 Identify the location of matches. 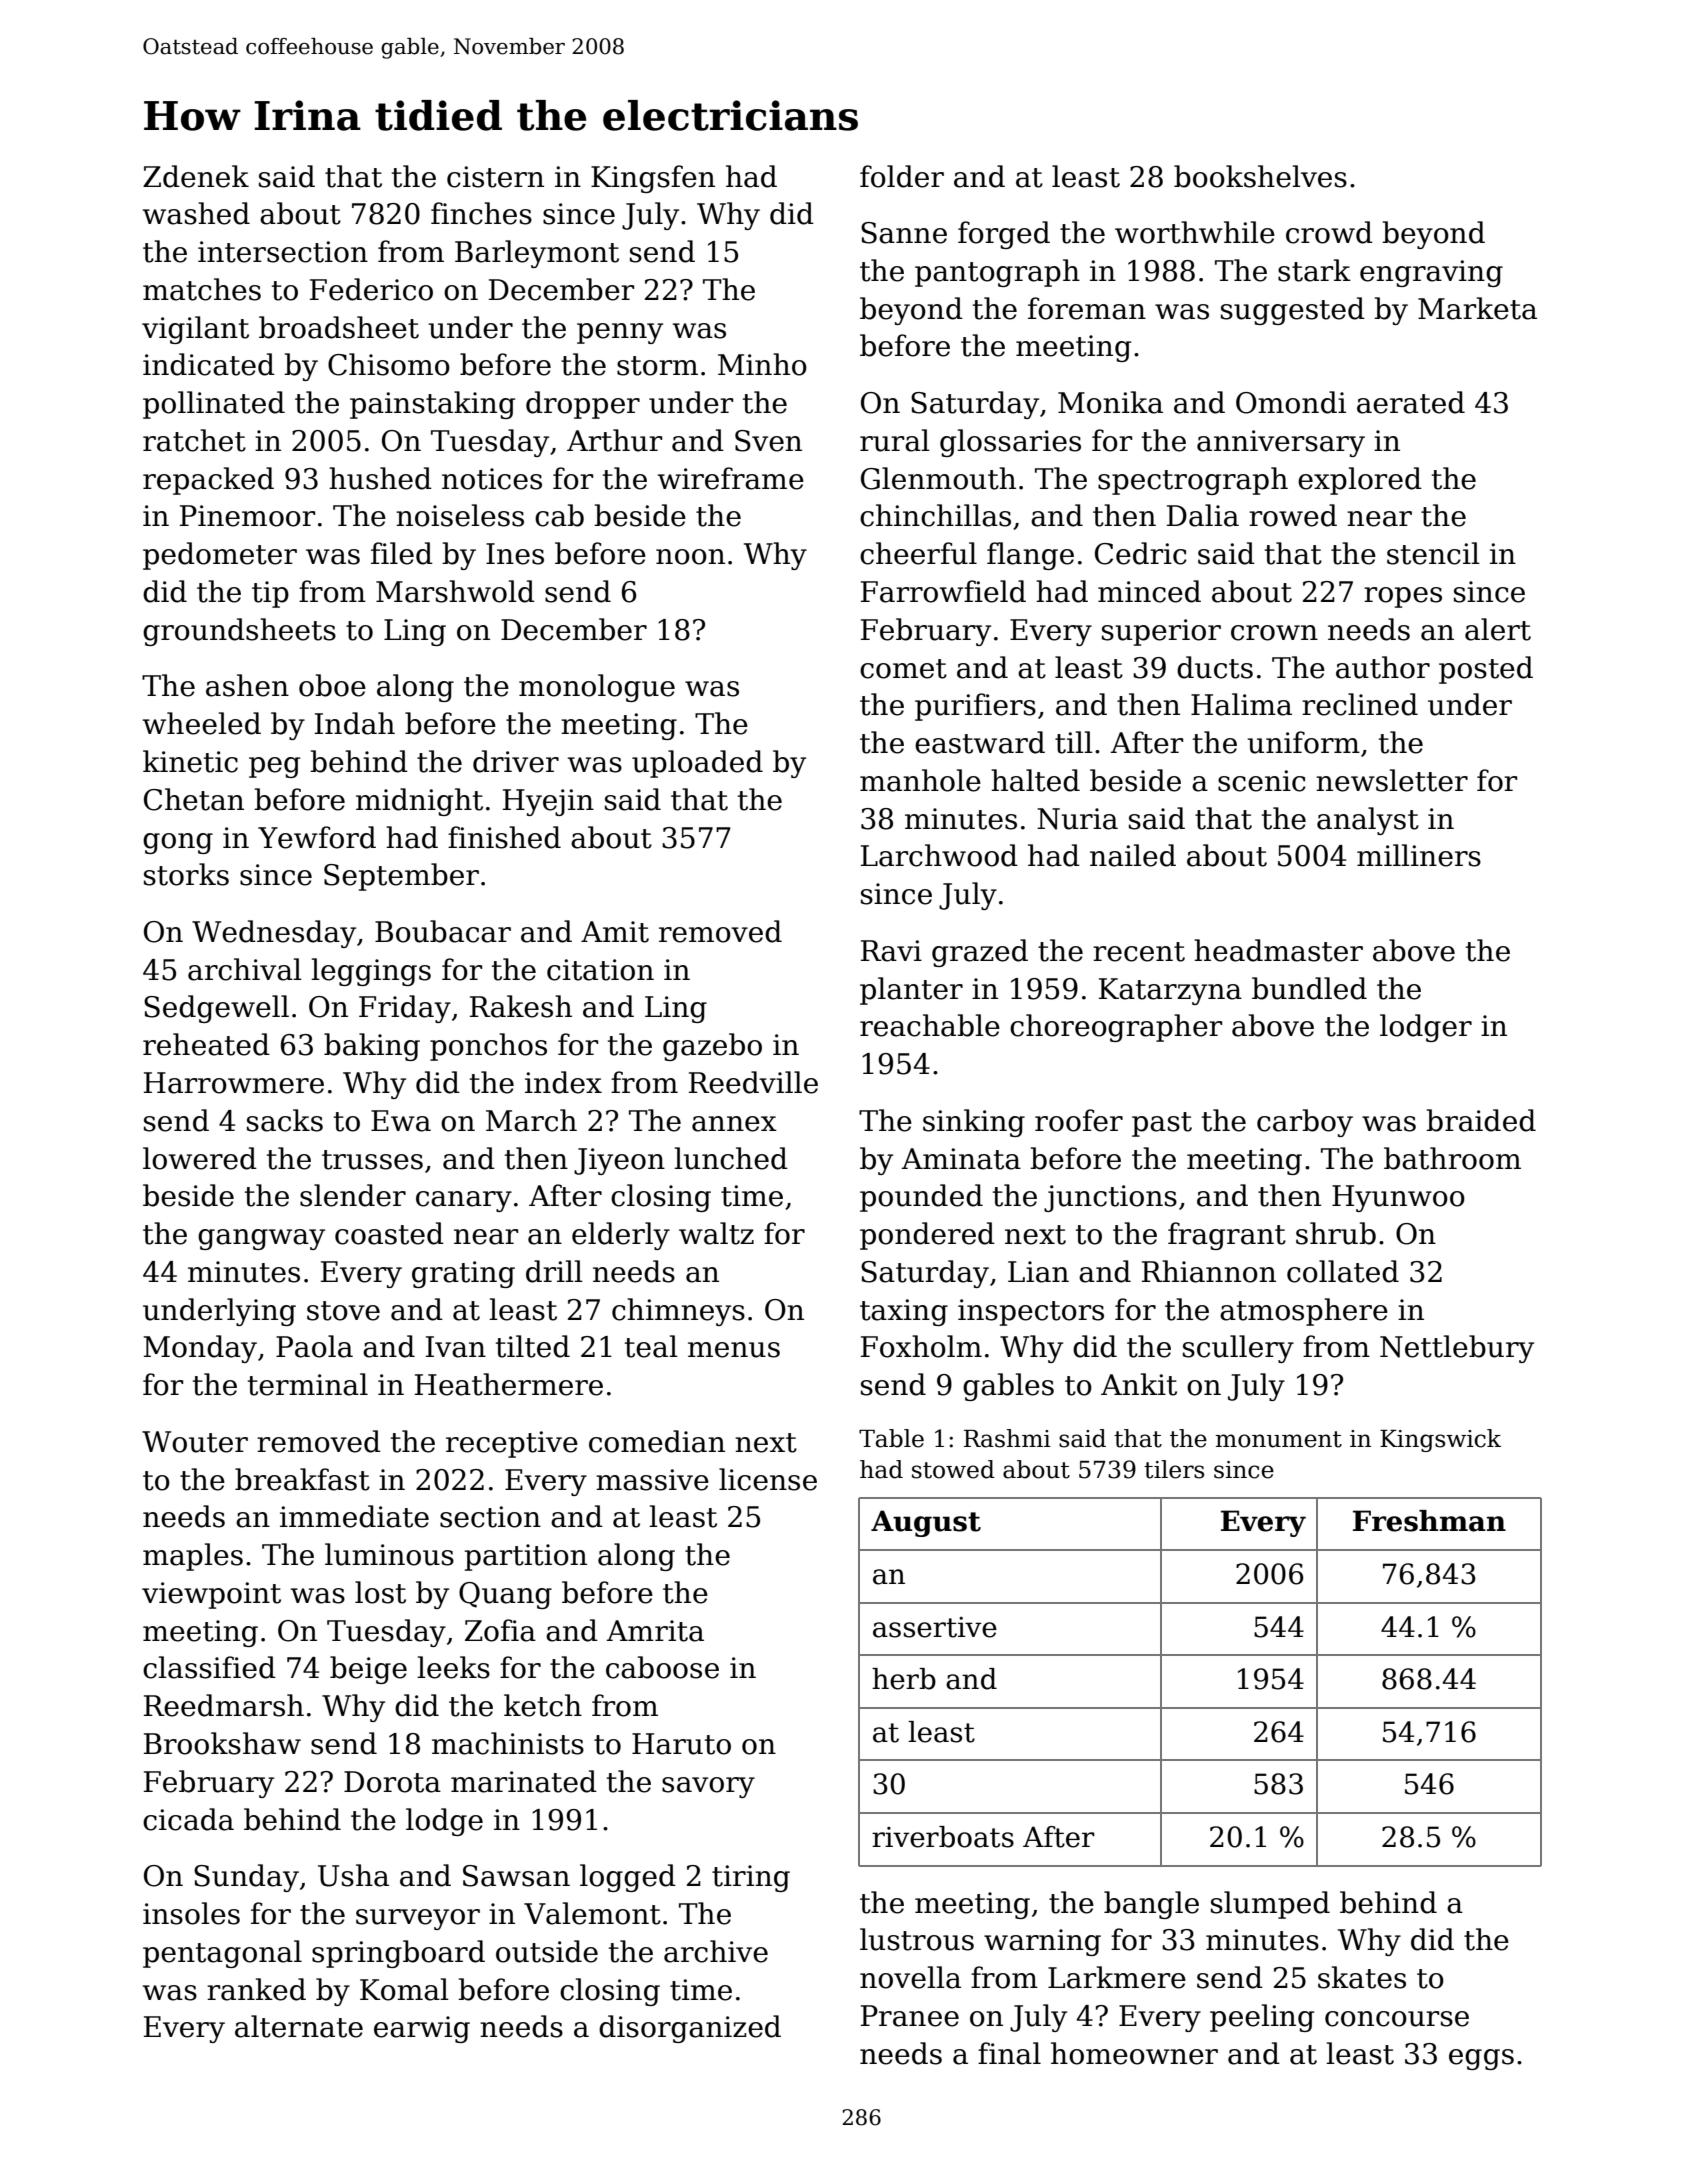
(202, 289).
